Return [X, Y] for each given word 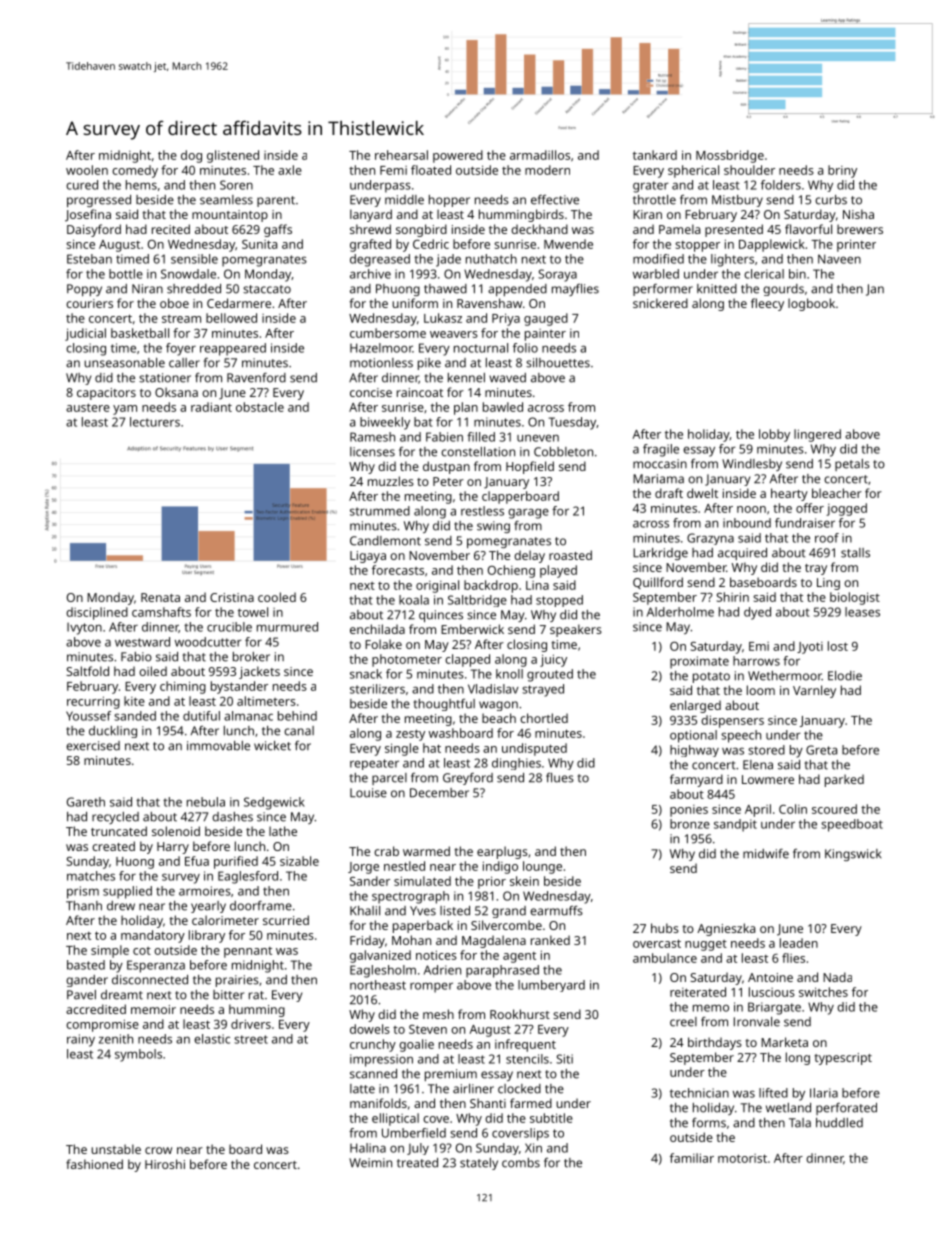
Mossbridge [730, 156]
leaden [799, 943]
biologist [855, 598]
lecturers [155, 422]
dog [191, 156]
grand [509, 912]
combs [521, 1163]
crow [158, 1150]
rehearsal [401, 155]
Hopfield [530, 467]
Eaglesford [248, 877]
